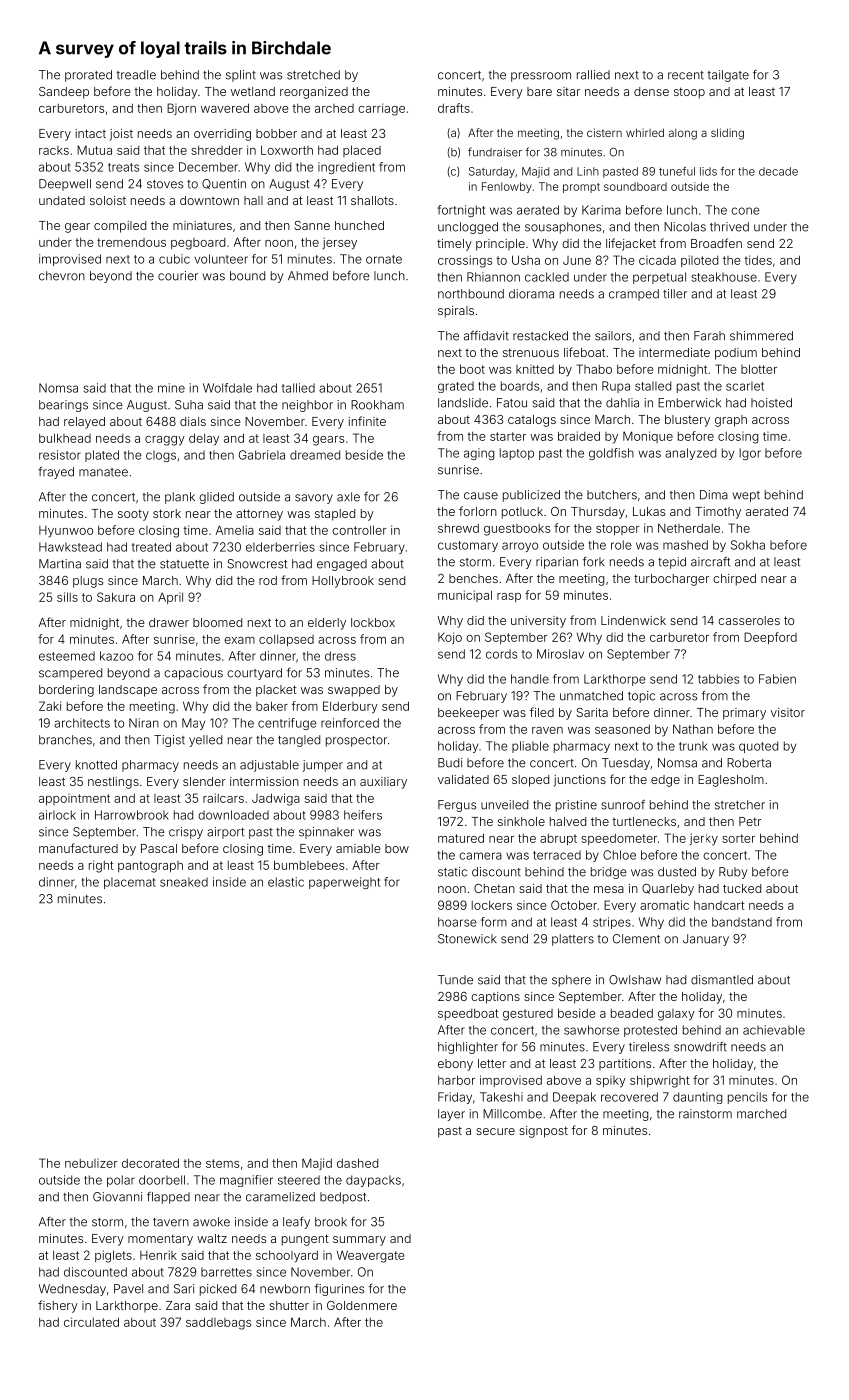 The width and height of the screenshot is (849, 1400). What do you see at coordinates (777, 679) in the screenshot?
I see `Fabien` at bounding box center [777, 679].
